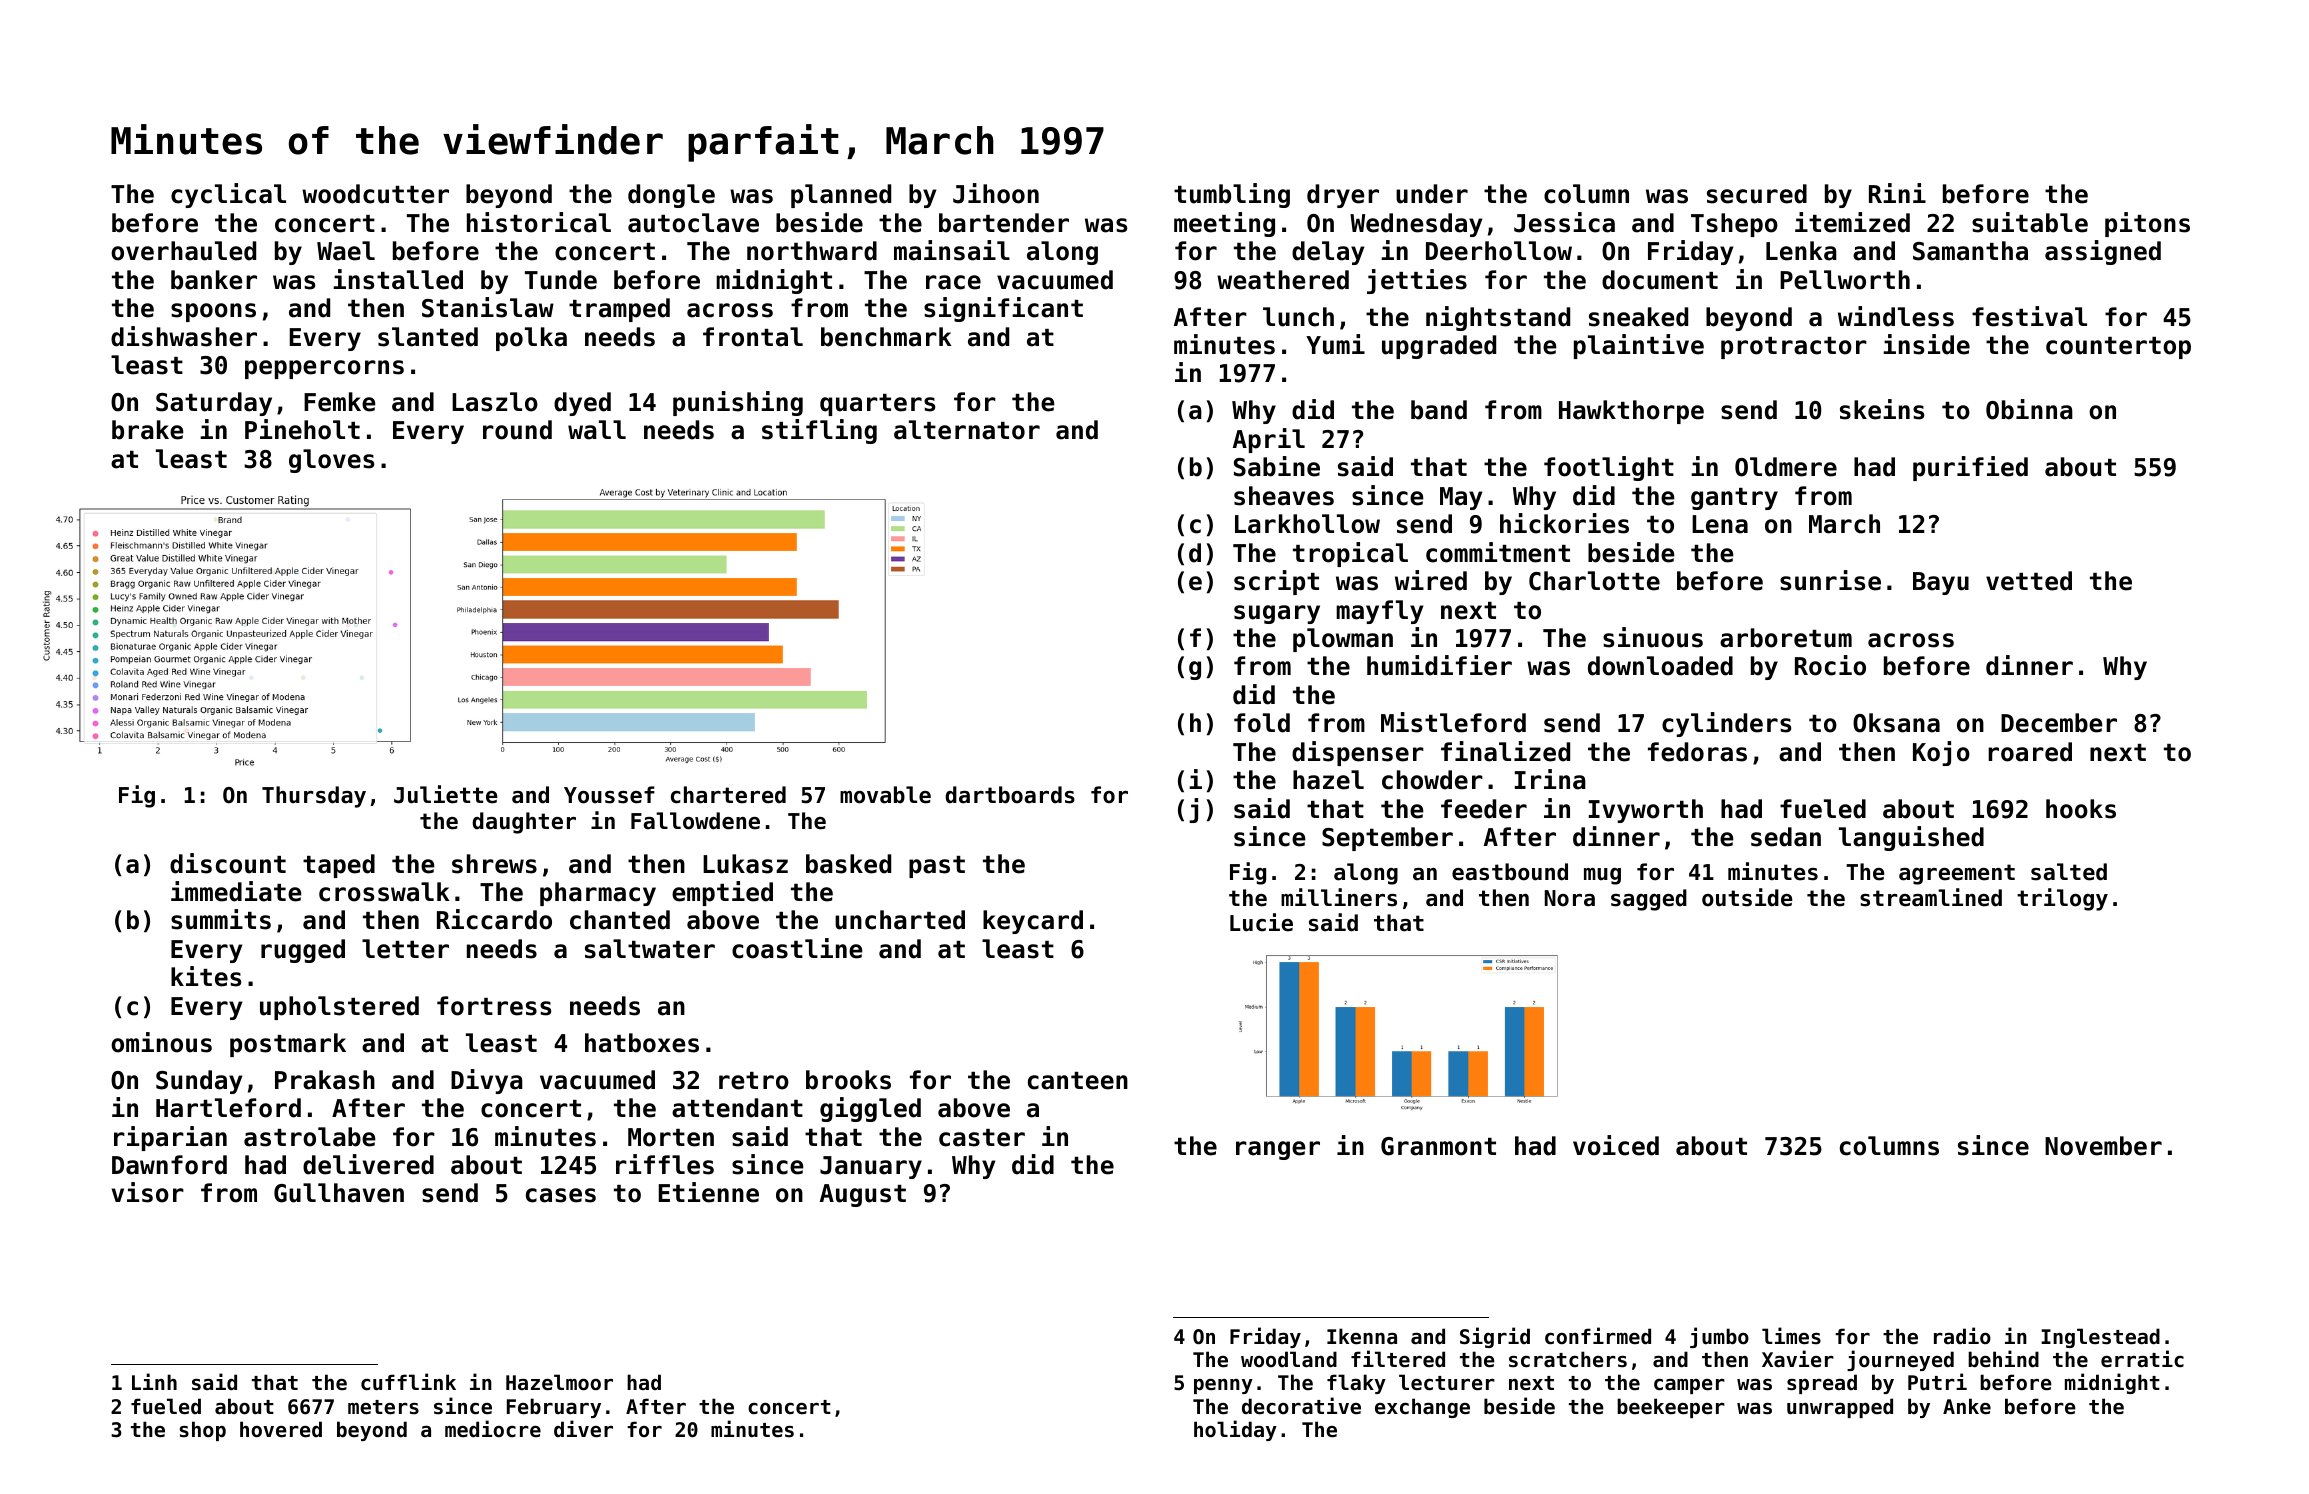  I want to click on dartboards, so click(1010, 795).
